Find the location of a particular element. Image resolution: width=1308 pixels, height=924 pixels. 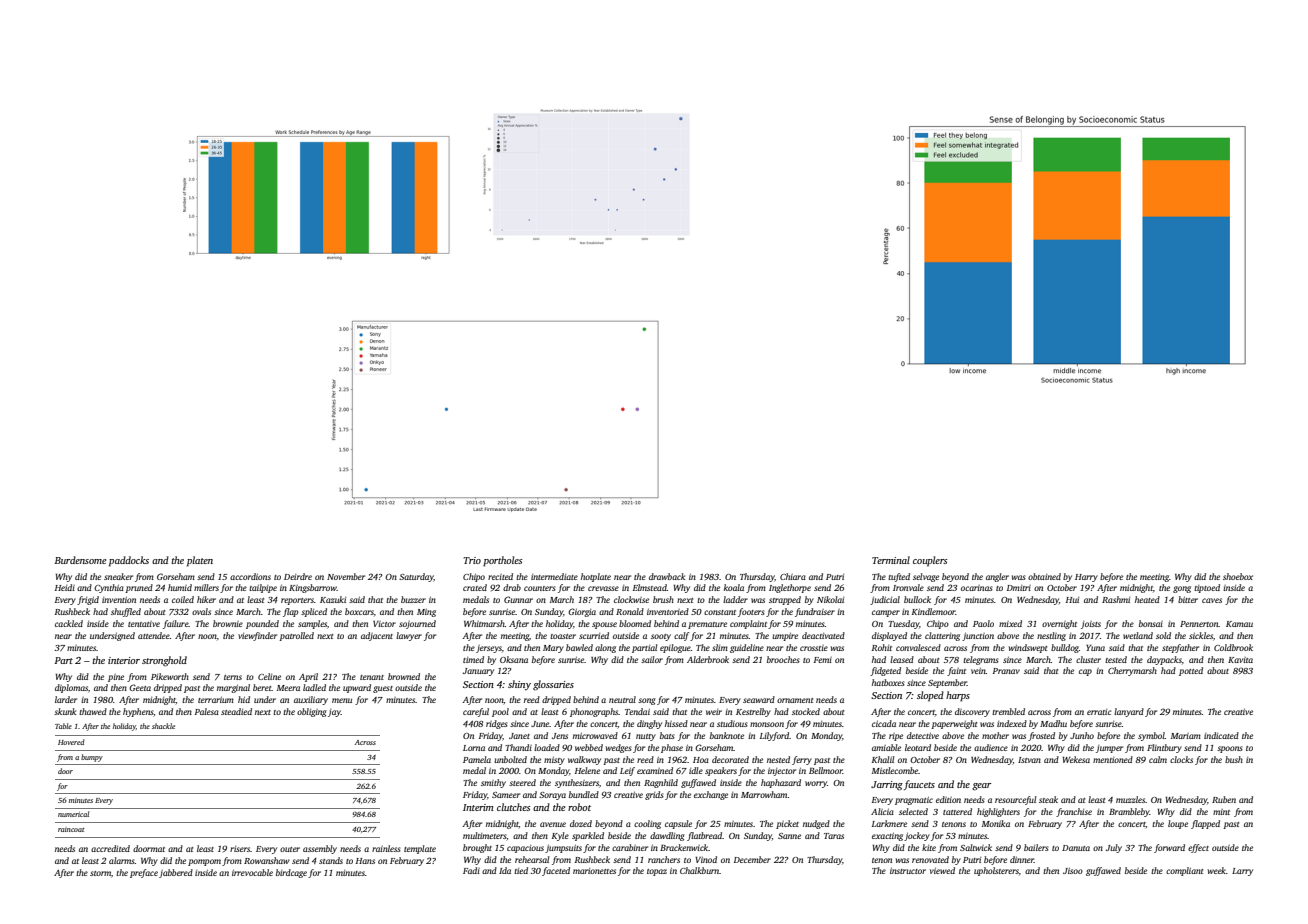

nestling is located at coordinates (1051, 636).
